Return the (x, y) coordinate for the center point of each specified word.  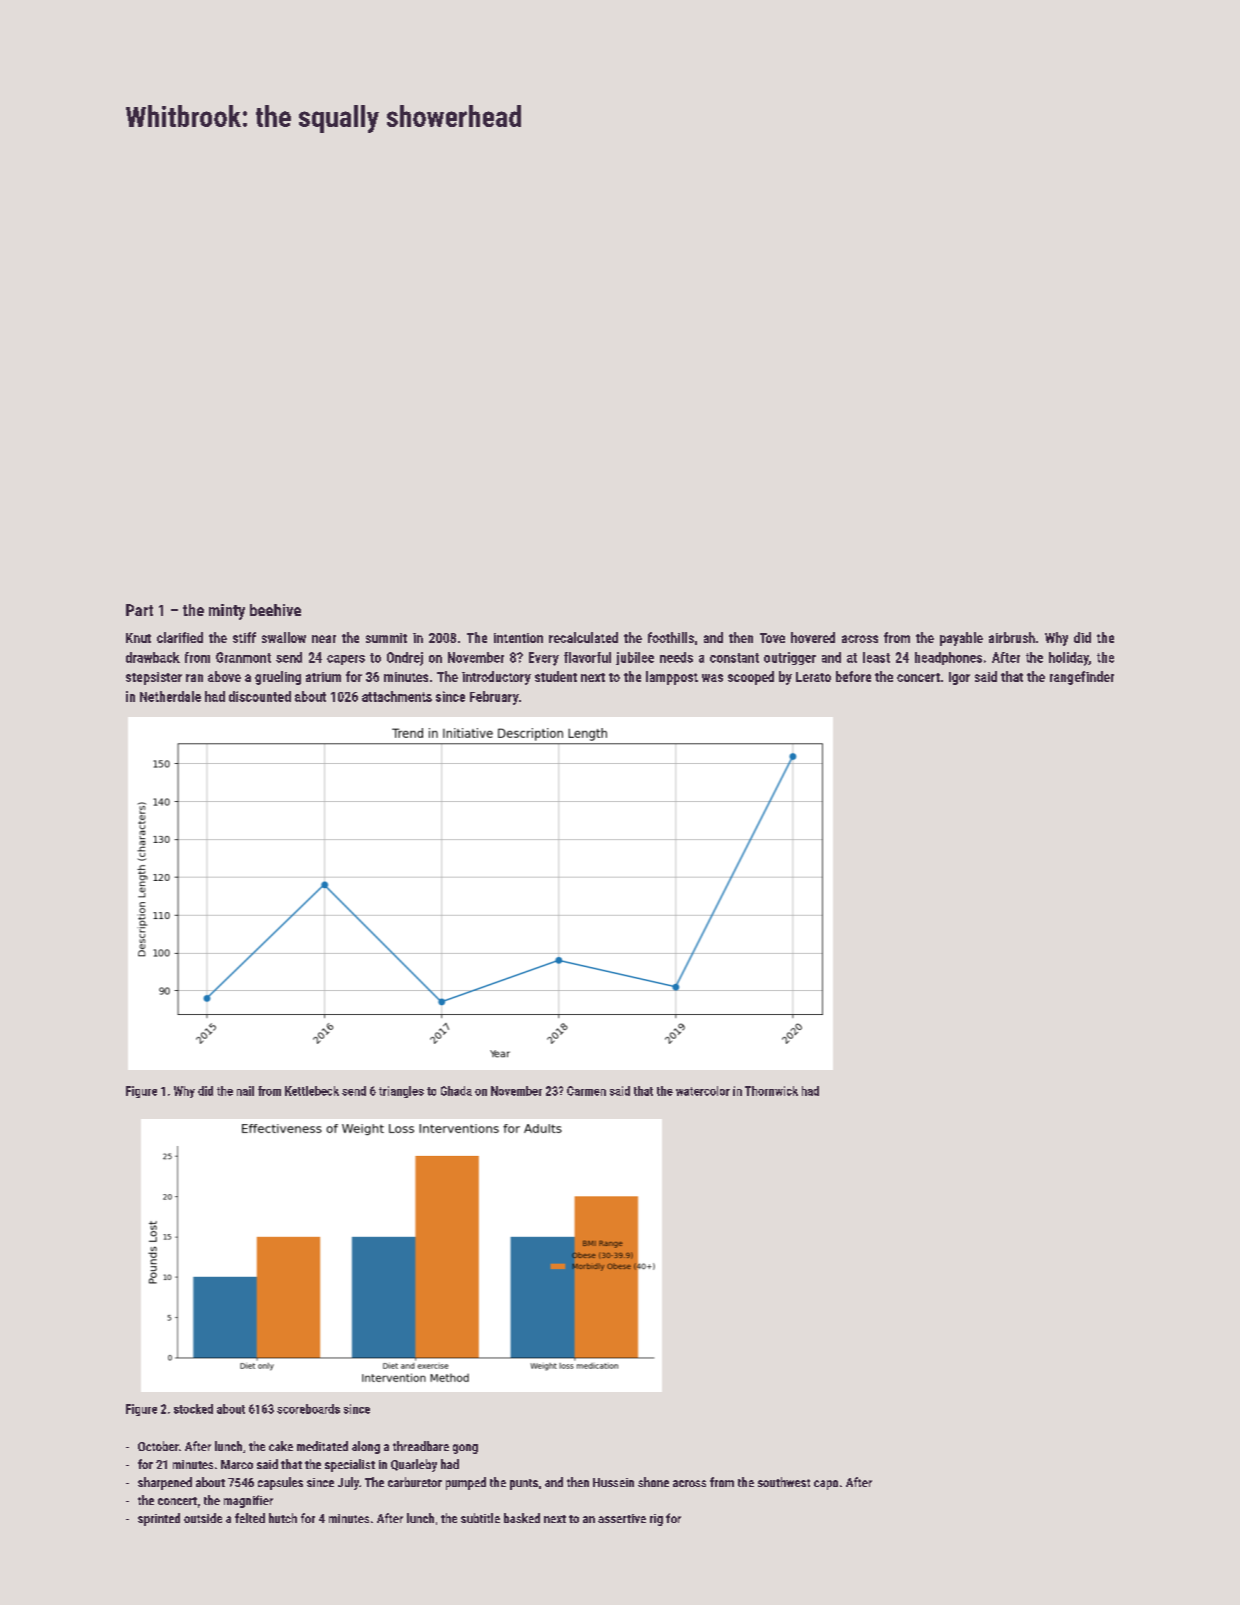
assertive (622, 1518)
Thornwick (771, 1091)
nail (245, 1091)
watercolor (703, 1091)
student (556, 676)
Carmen (586, 1091)
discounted (260, 696)
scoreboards (308, 1409)
